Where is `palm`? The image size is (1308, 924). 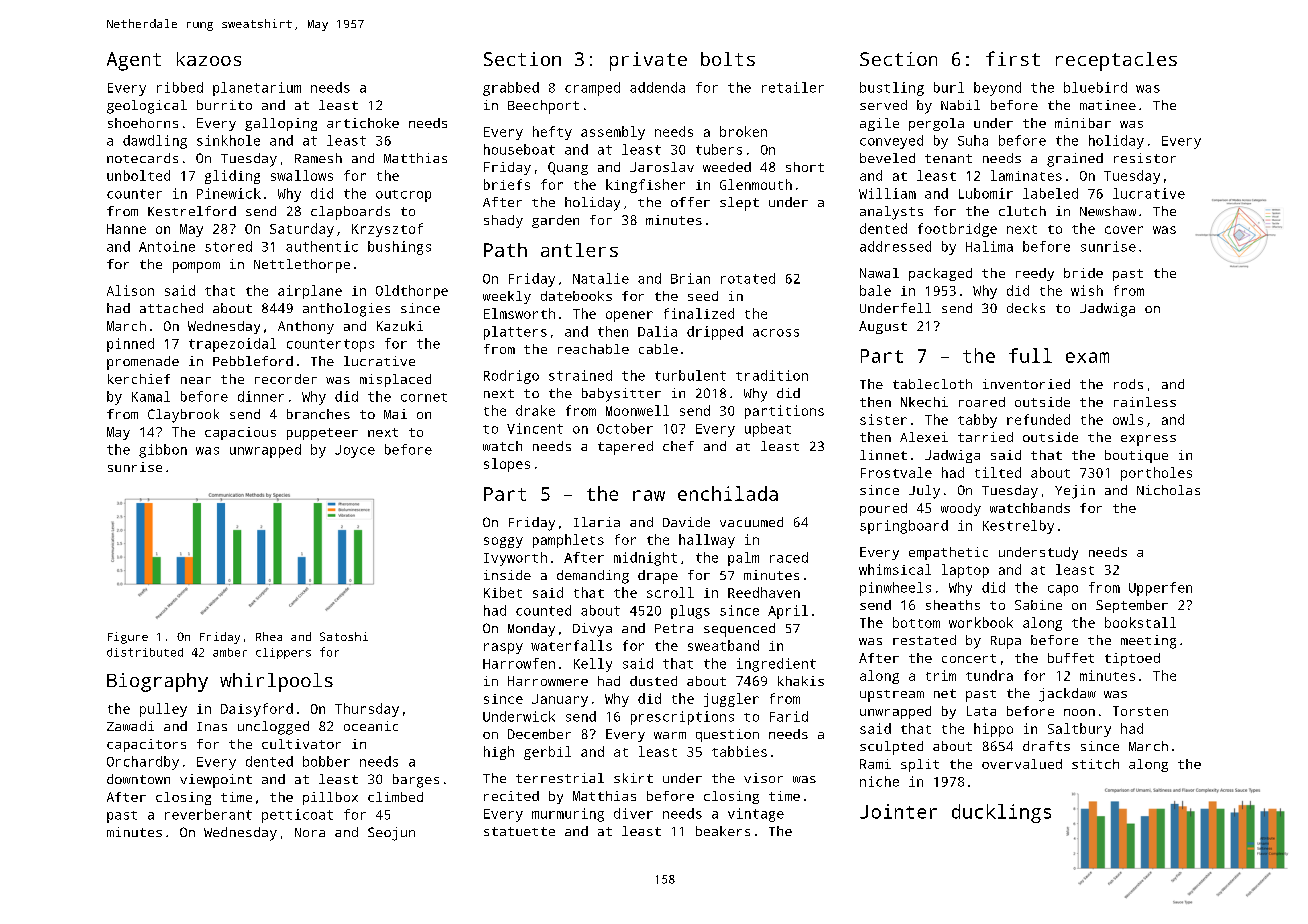 palm is located at coordinates (743, 559).
